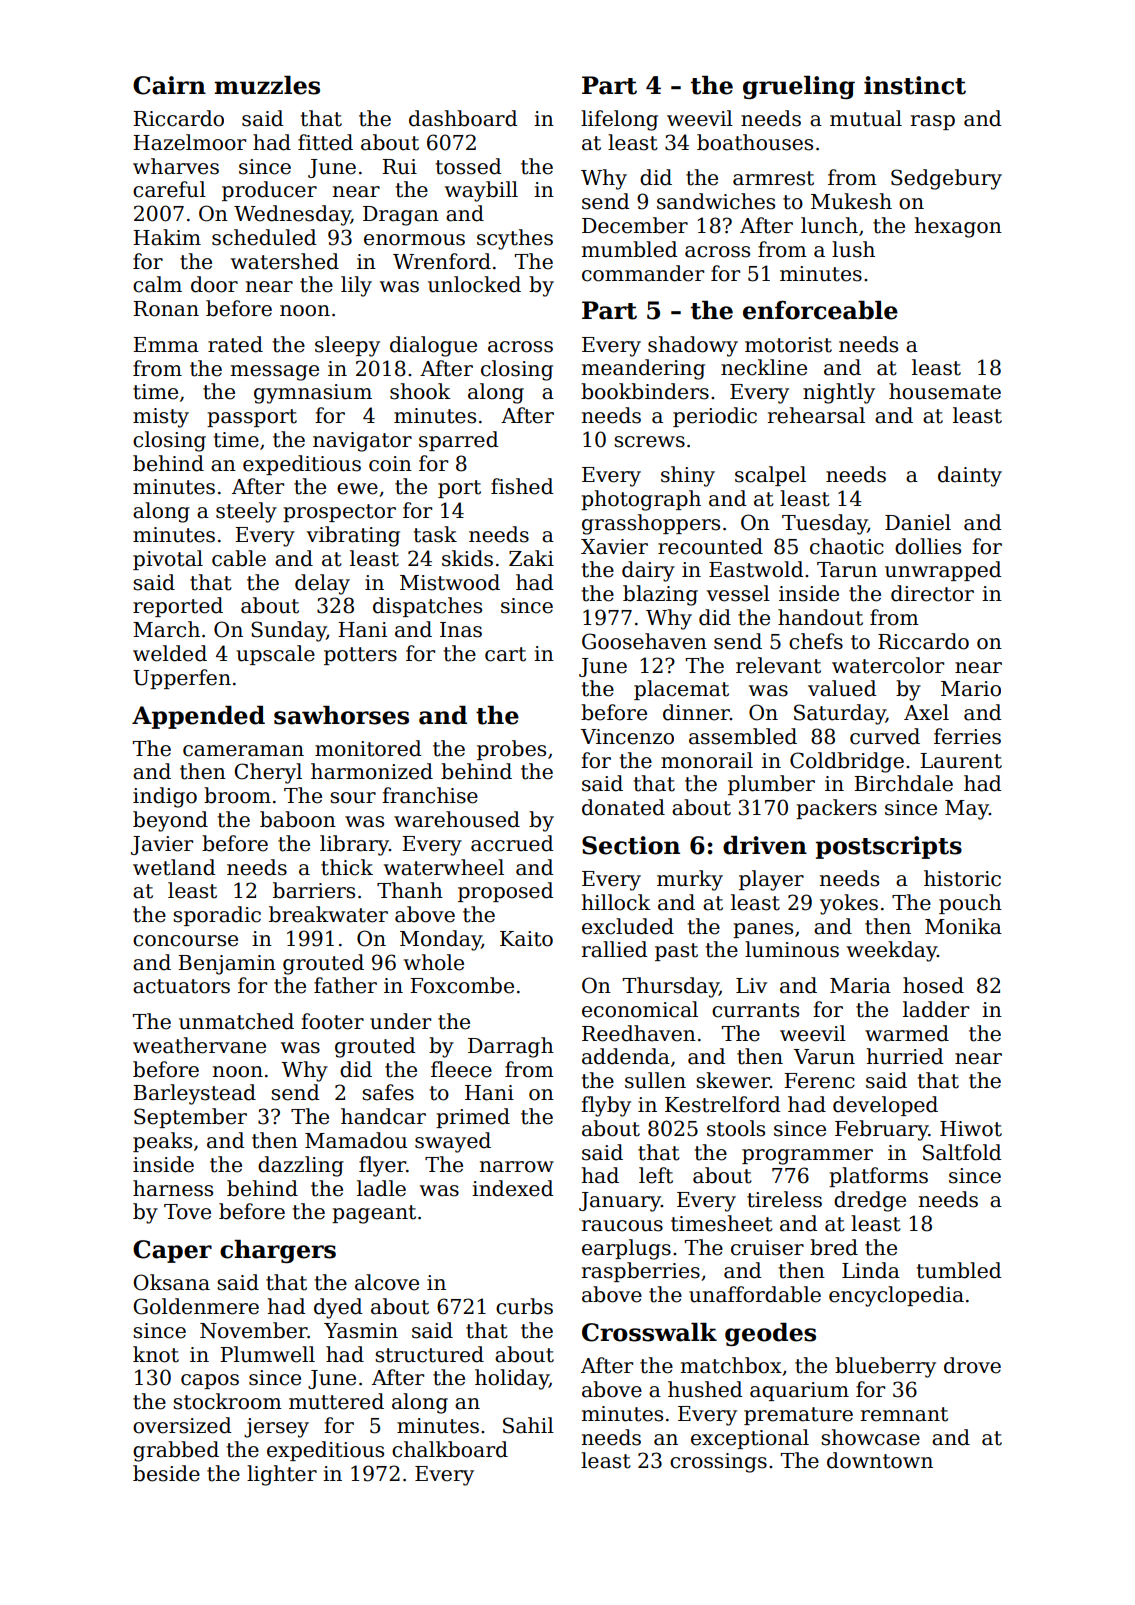  I want to click on Goosehaven, so click(644, 641).
